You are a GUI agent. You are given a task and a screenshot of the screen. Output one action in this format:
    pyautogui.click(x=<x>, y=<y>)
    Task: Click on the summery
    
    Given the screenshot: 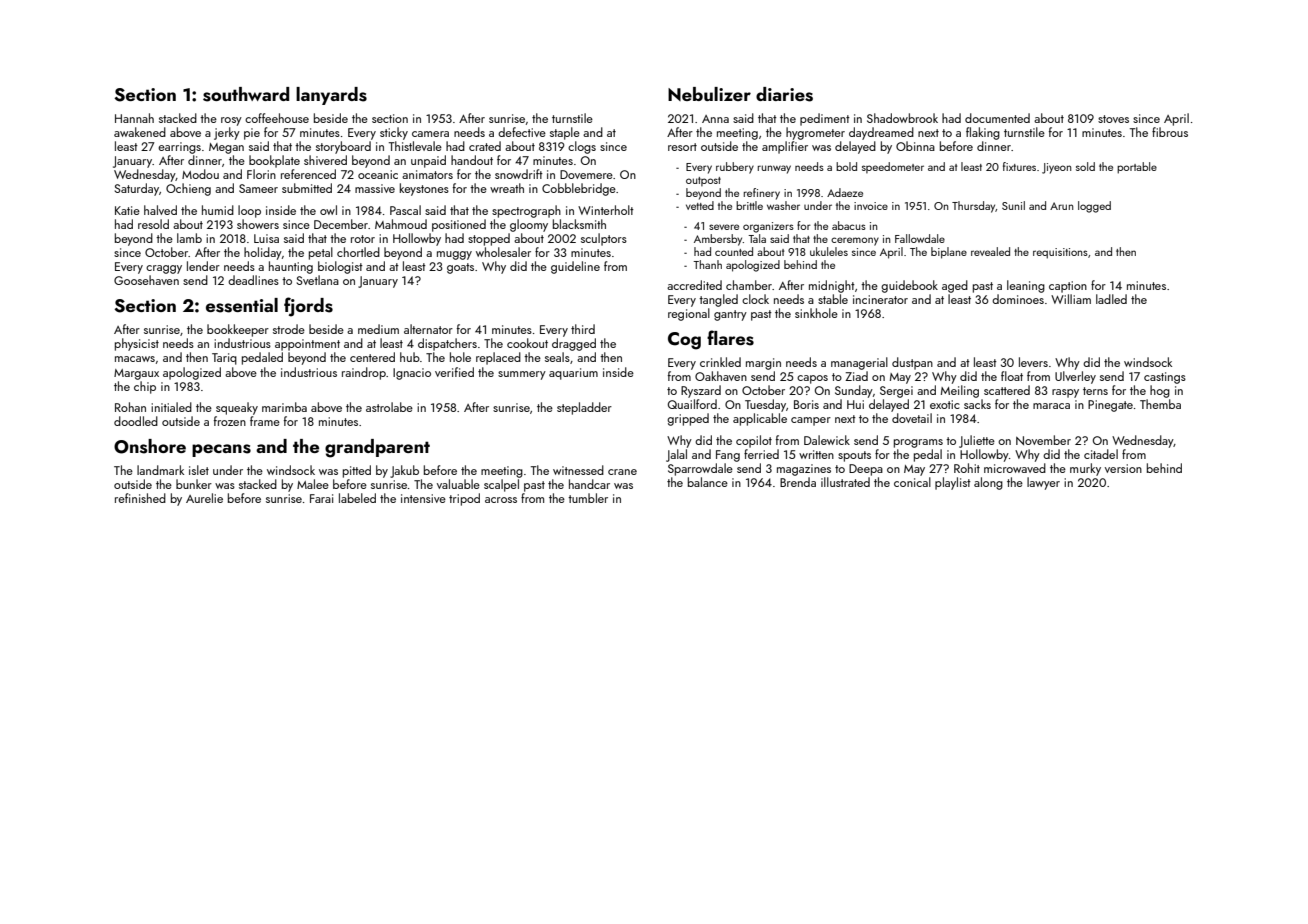 What is the action you would take?
    pyautogui.click(x=522, y=375)
